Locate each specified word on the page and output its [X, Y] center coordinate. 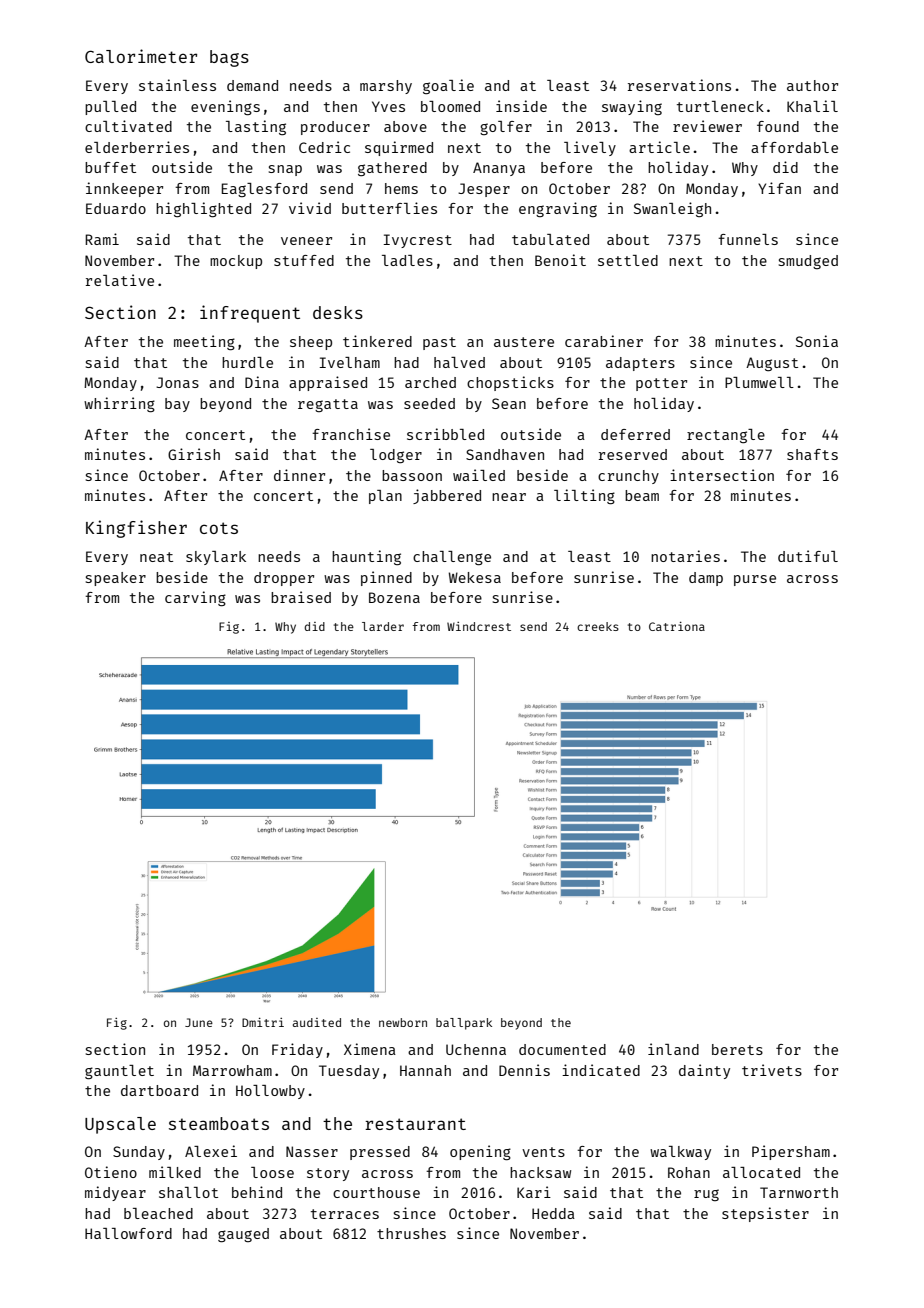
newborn [403, 1022]
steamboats [219, 1123]
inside [521, 106]
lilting [584, 496]
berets [737, 1049]
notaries [685, 556]
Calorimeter [141, 56]
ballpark [464, 1024]
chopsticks [510, 383]
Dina [262, 382]
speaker [116, 579]
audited [317, 1022]
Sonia [817, 341]
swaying [632, 107]
